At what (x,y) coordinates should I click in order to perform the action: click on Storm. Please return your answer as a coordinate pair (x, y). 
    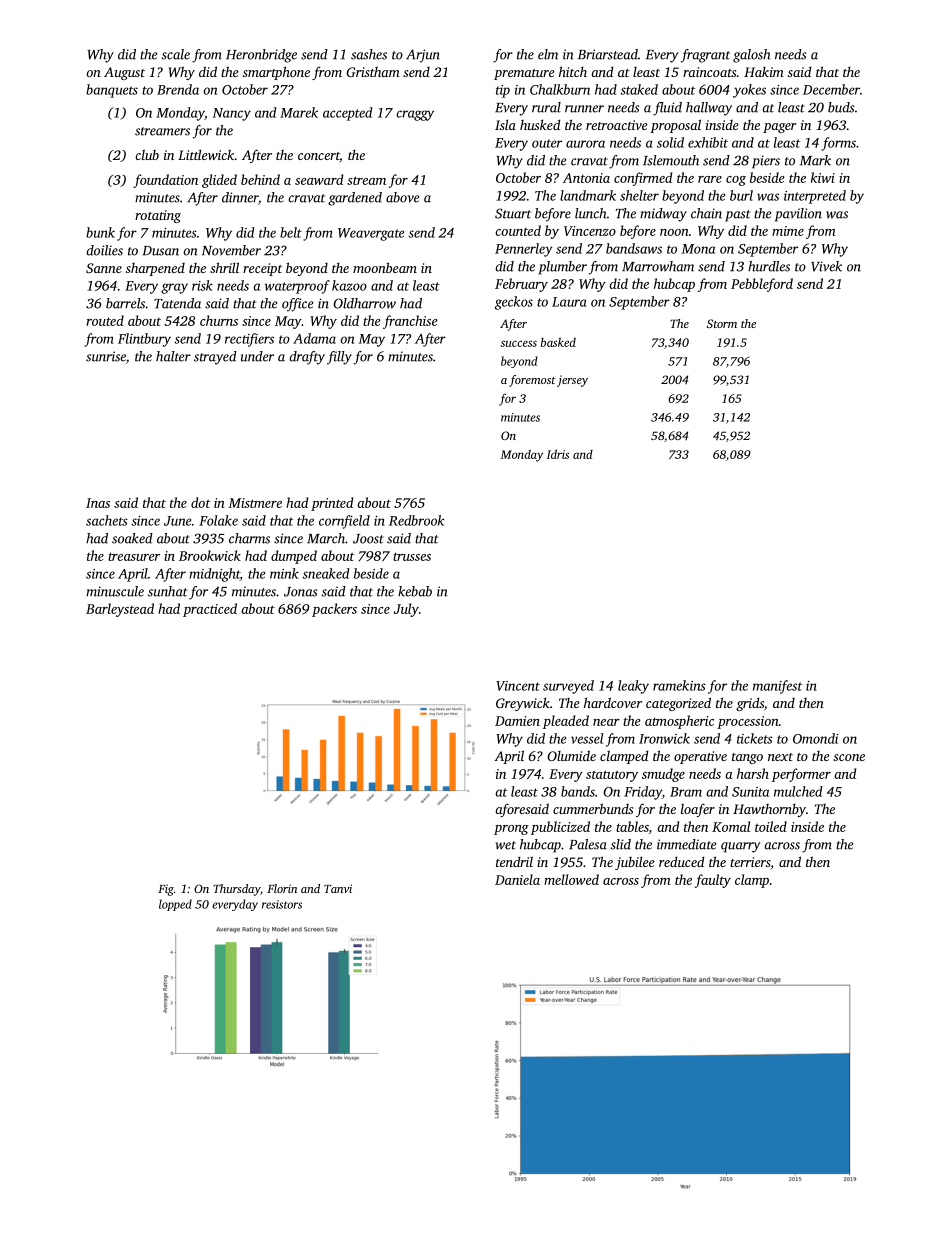
    Looking at the image, I should click on (722, 323).
